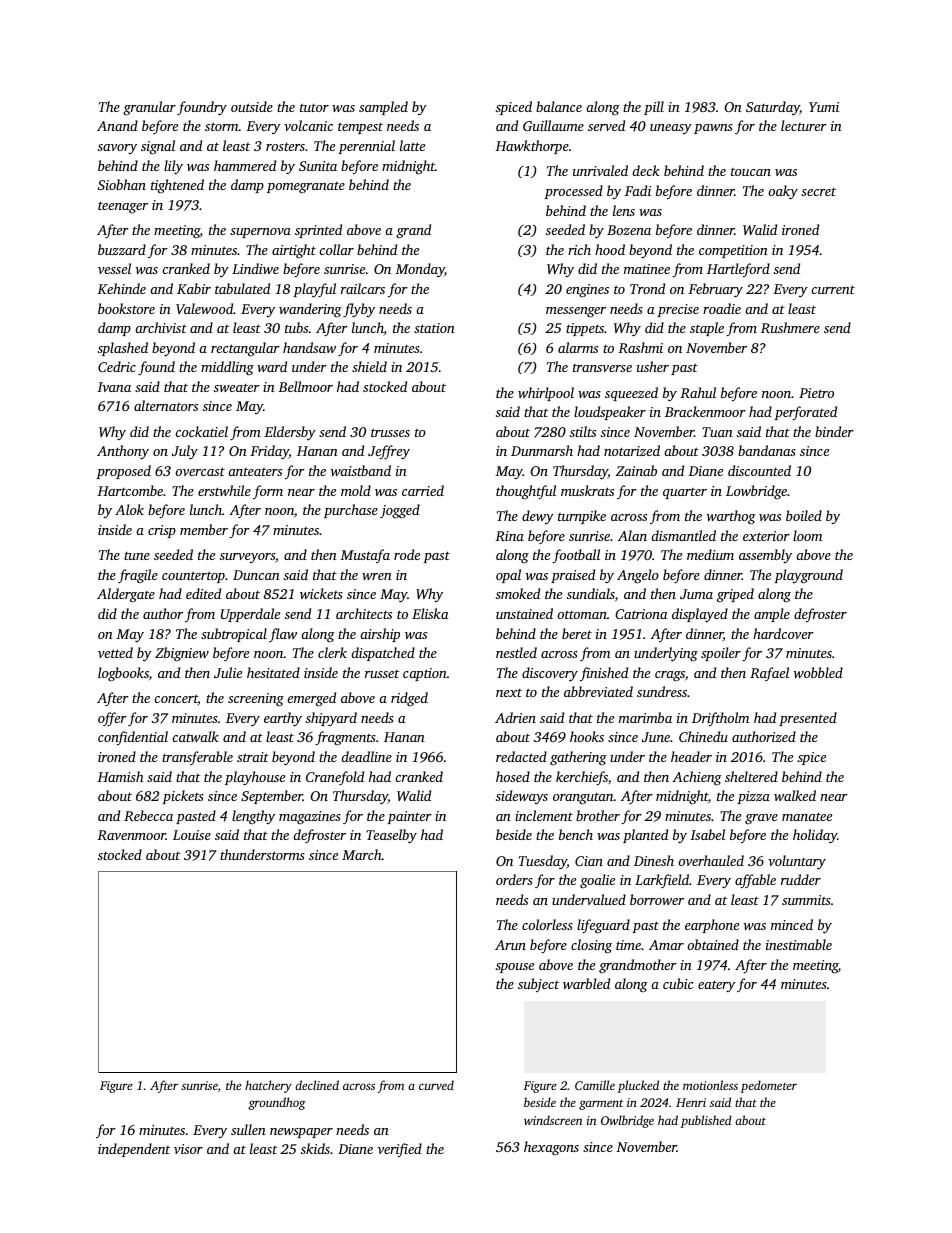  I want to click on smoked, so click(518, 593).
